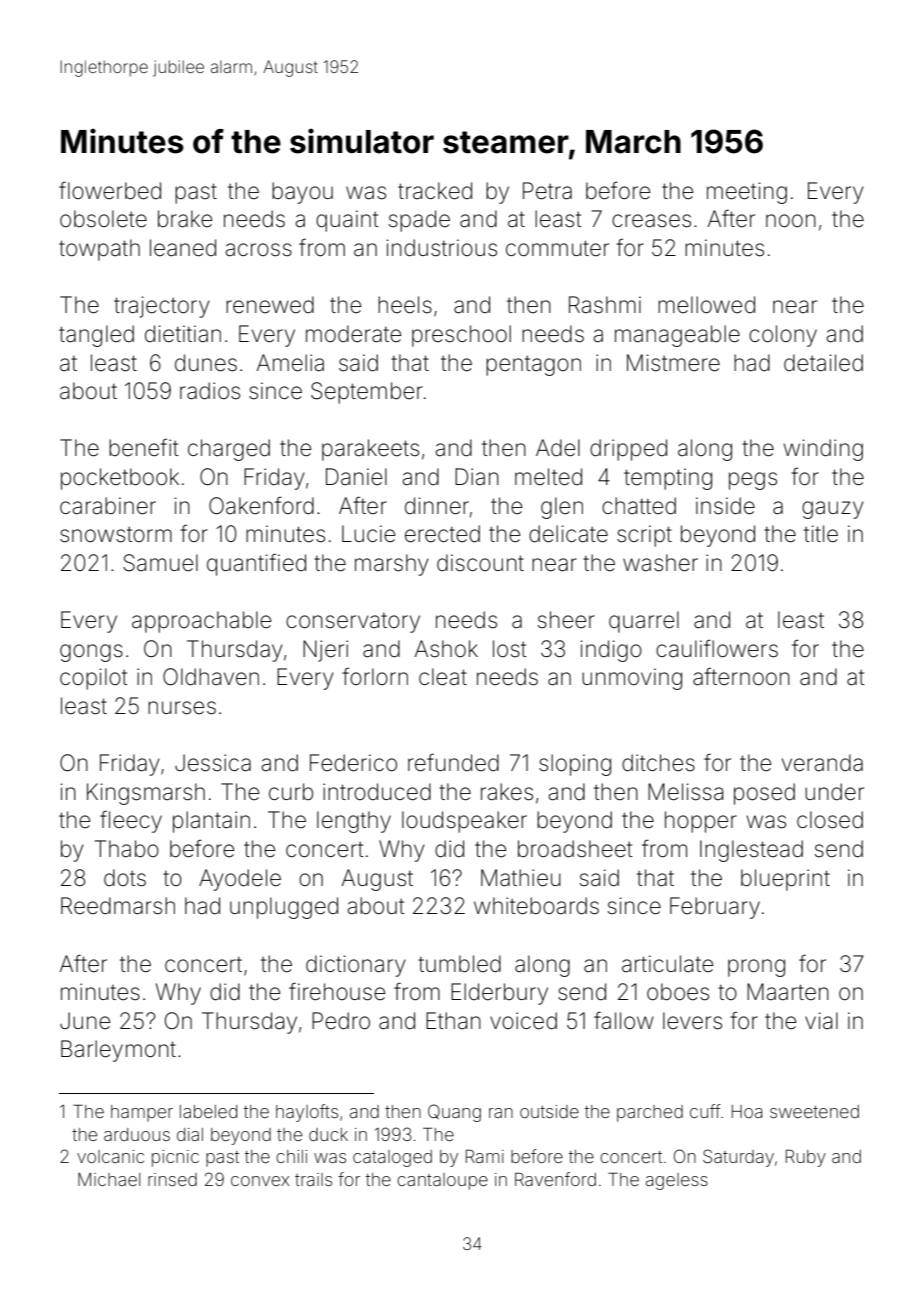  Describe the element at coordinates (747, 1111) in the image. I see `Hoa` at that location.
